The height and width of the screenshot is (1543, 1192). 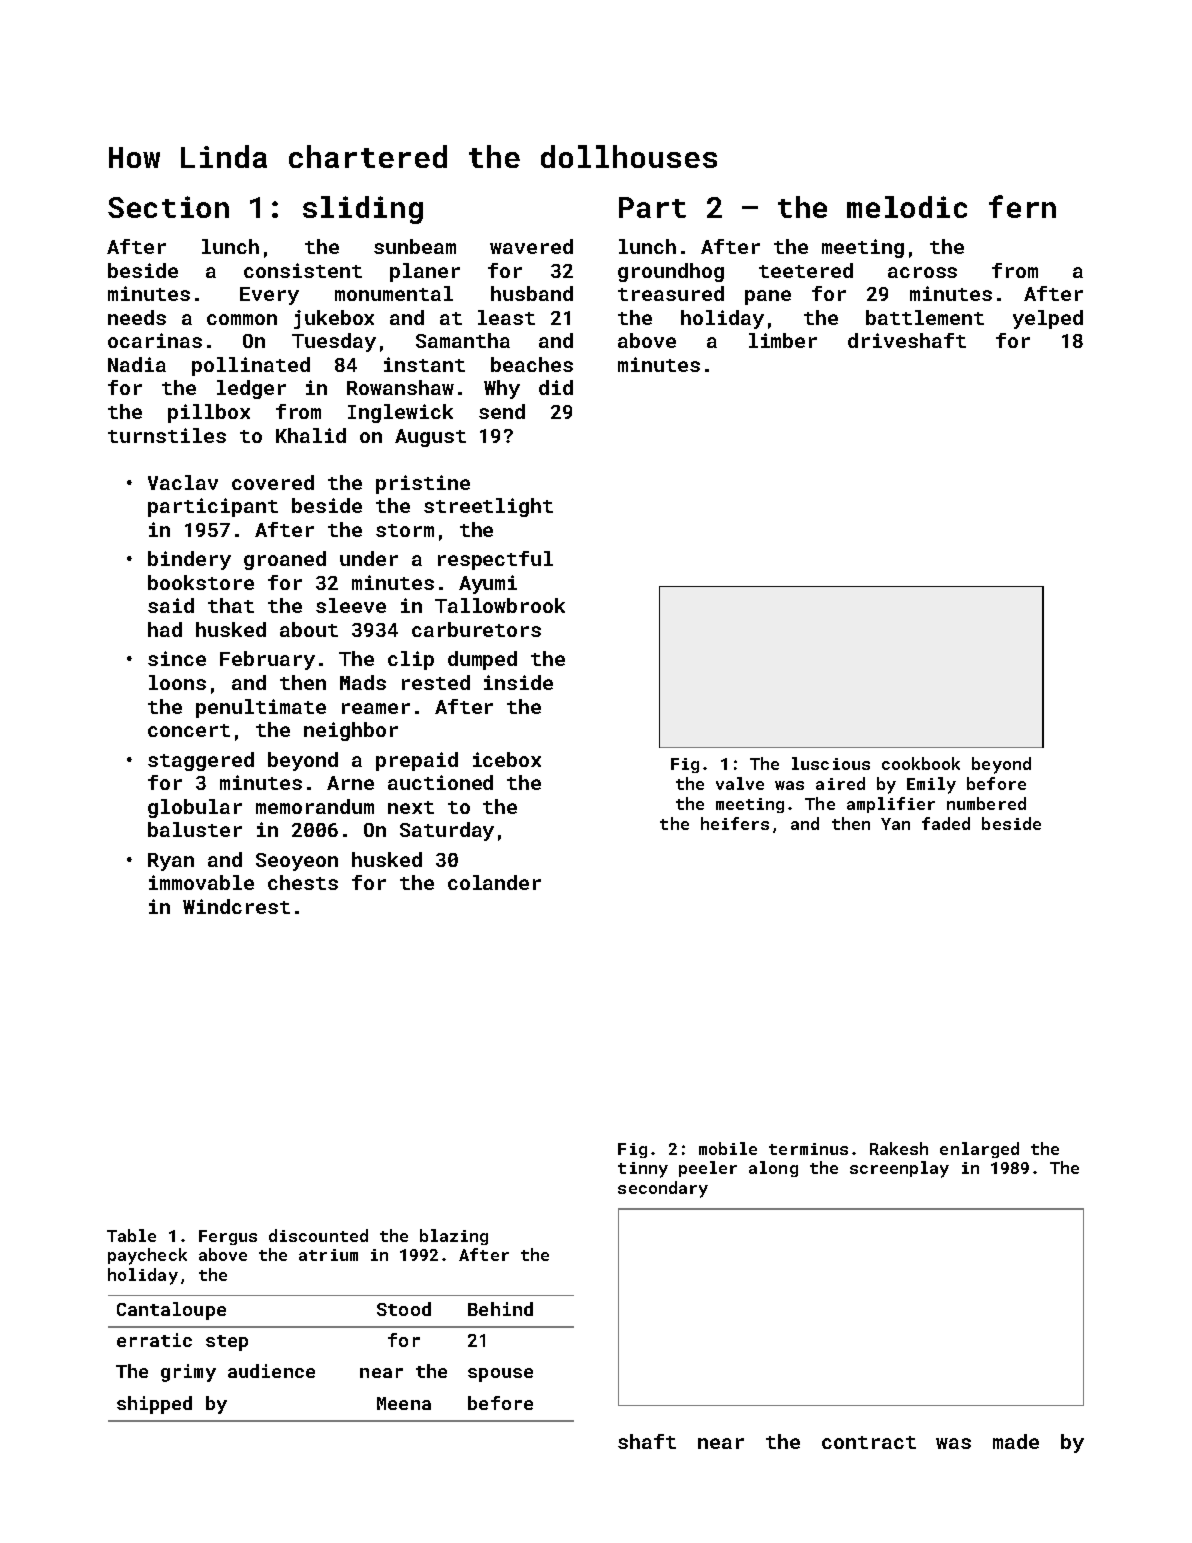 What do you see at coordinates (921, 763) in the screenshot?
I see `cookbook` at bounding box center [921, 763].
